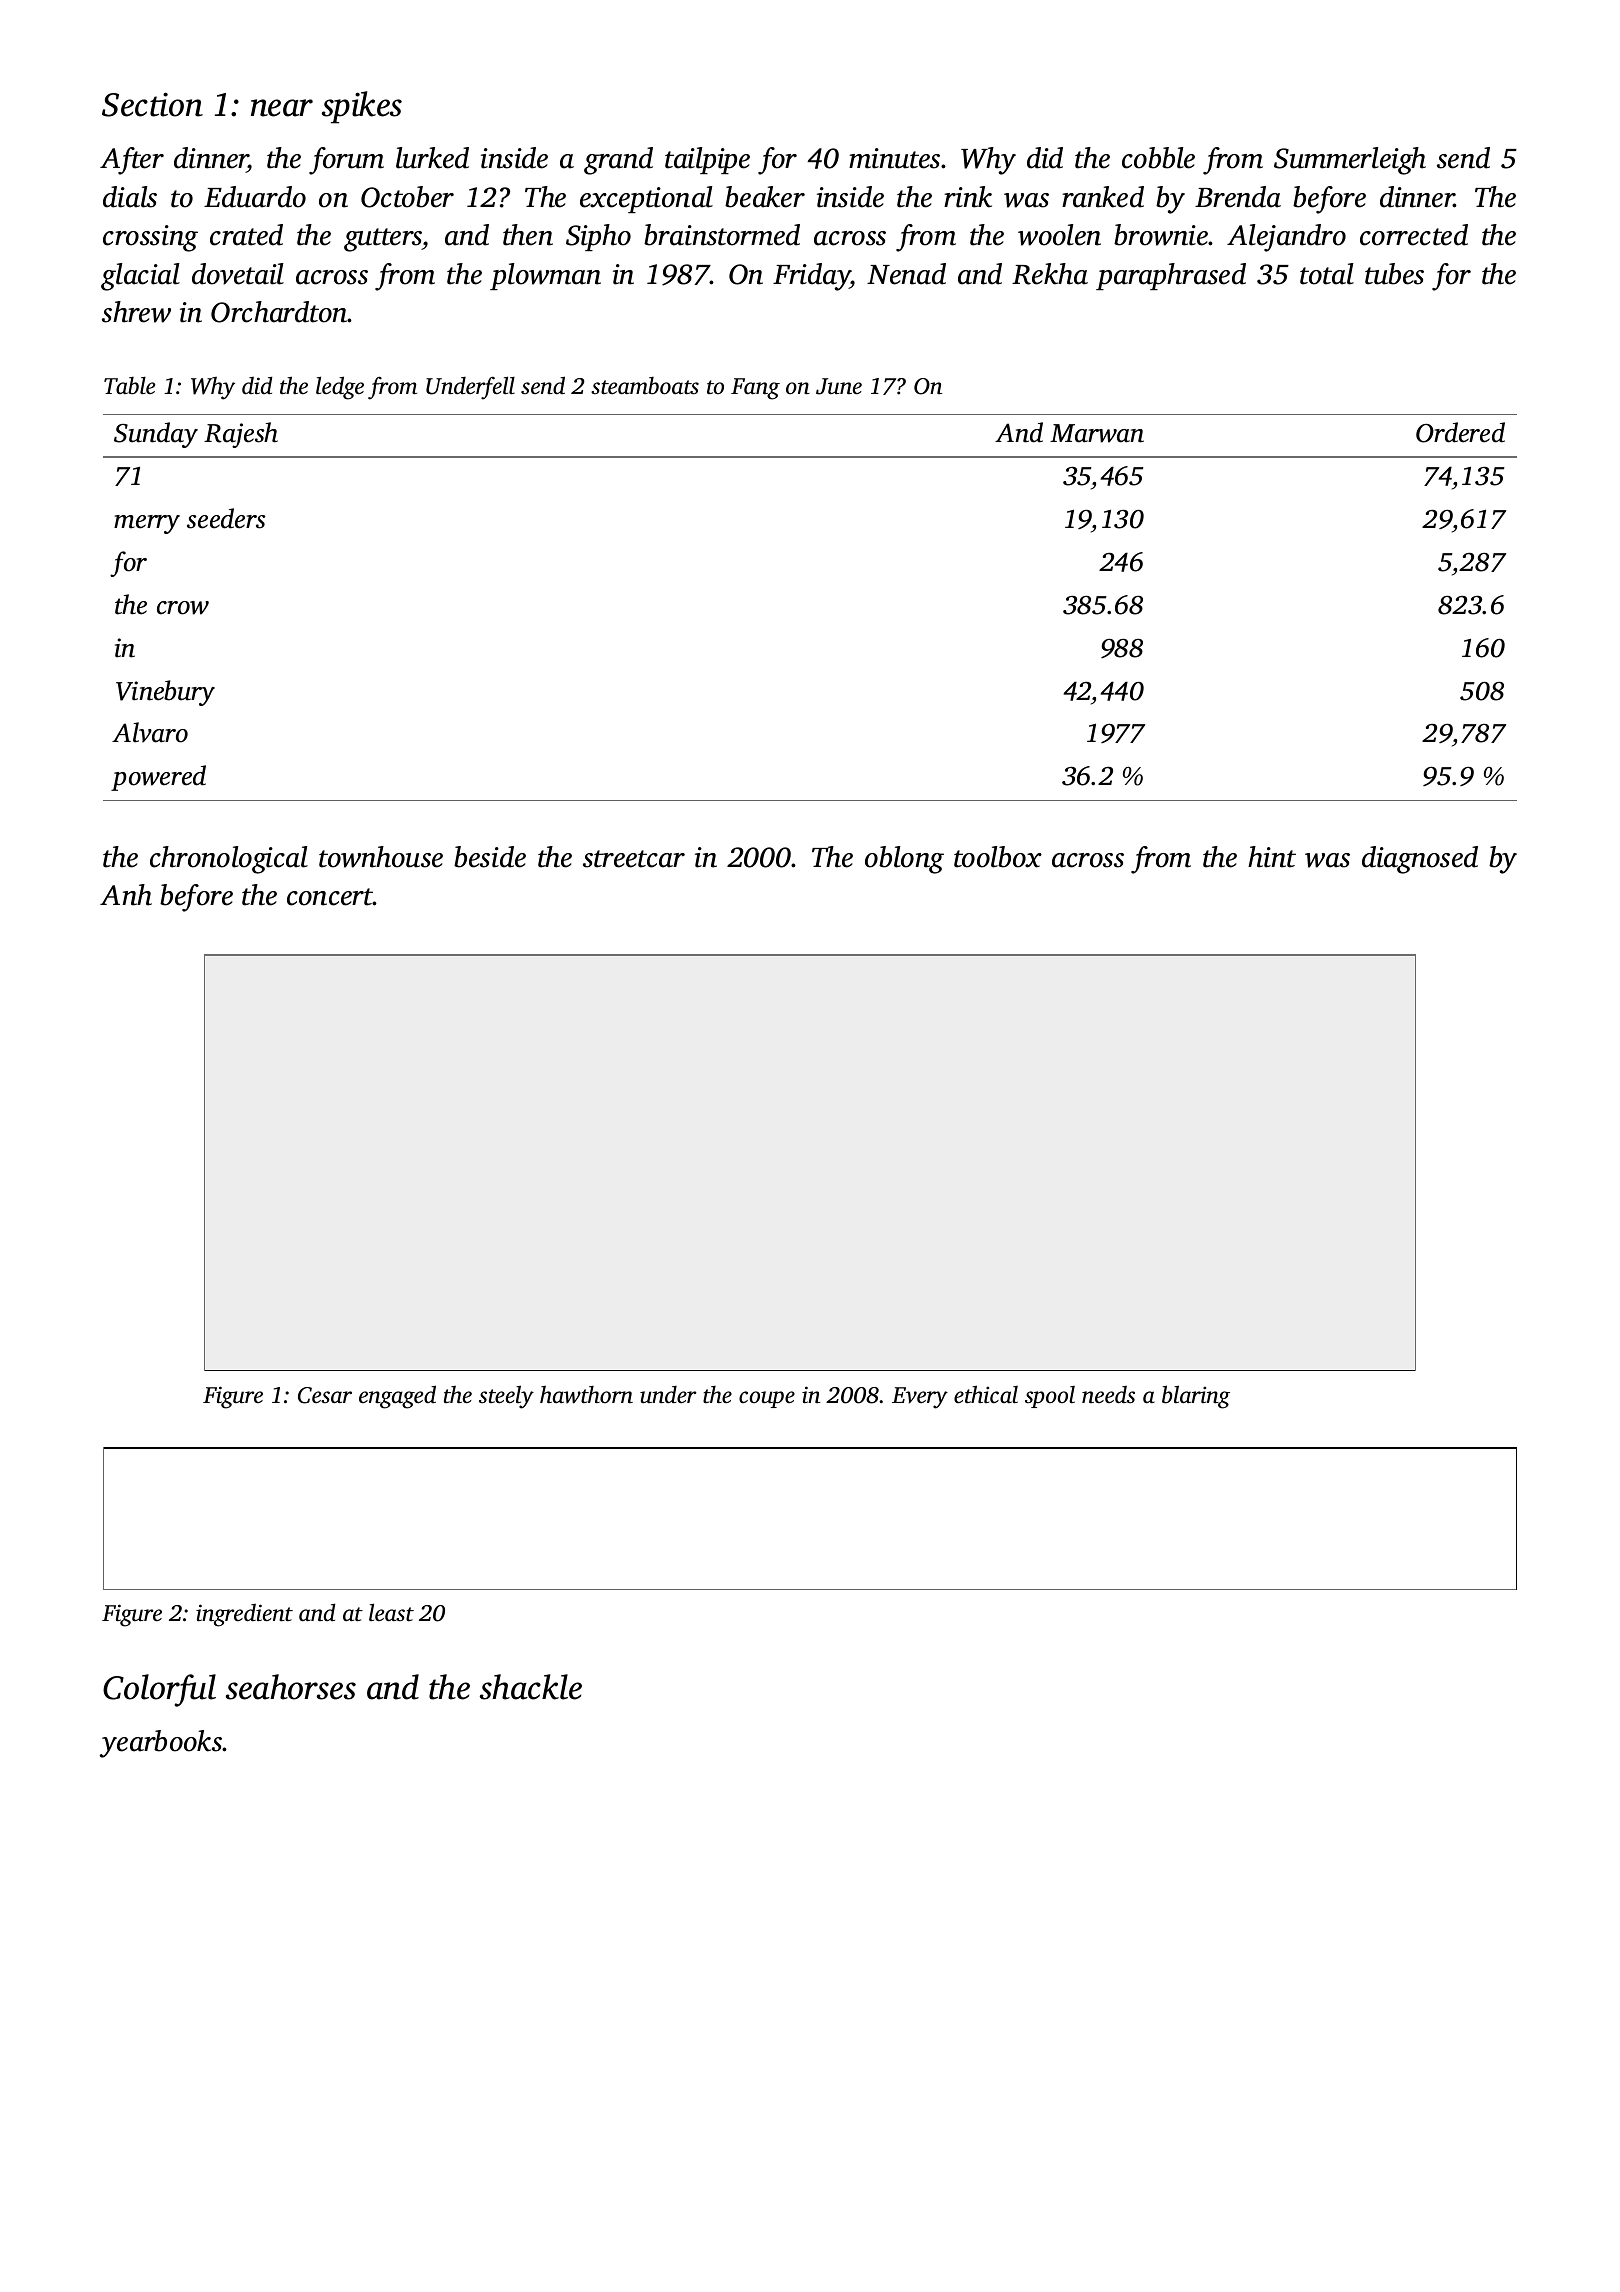  What do you see at coordinates (1350, 161) in the image?
I see `Summerleigh` at bounding box center [1350, 161].
